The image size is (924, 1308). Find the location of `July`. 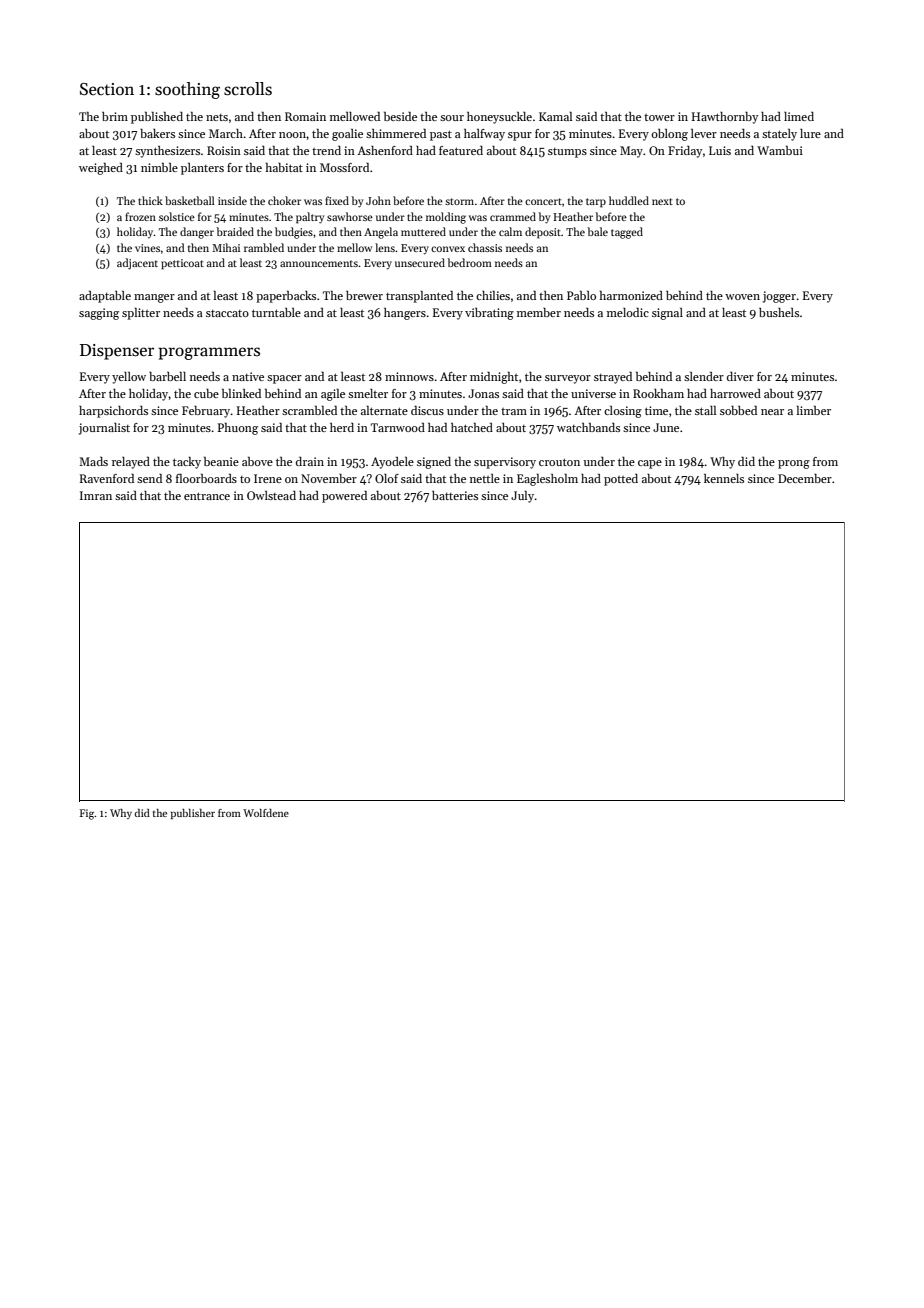

July is located at coordinates (522, 497).
